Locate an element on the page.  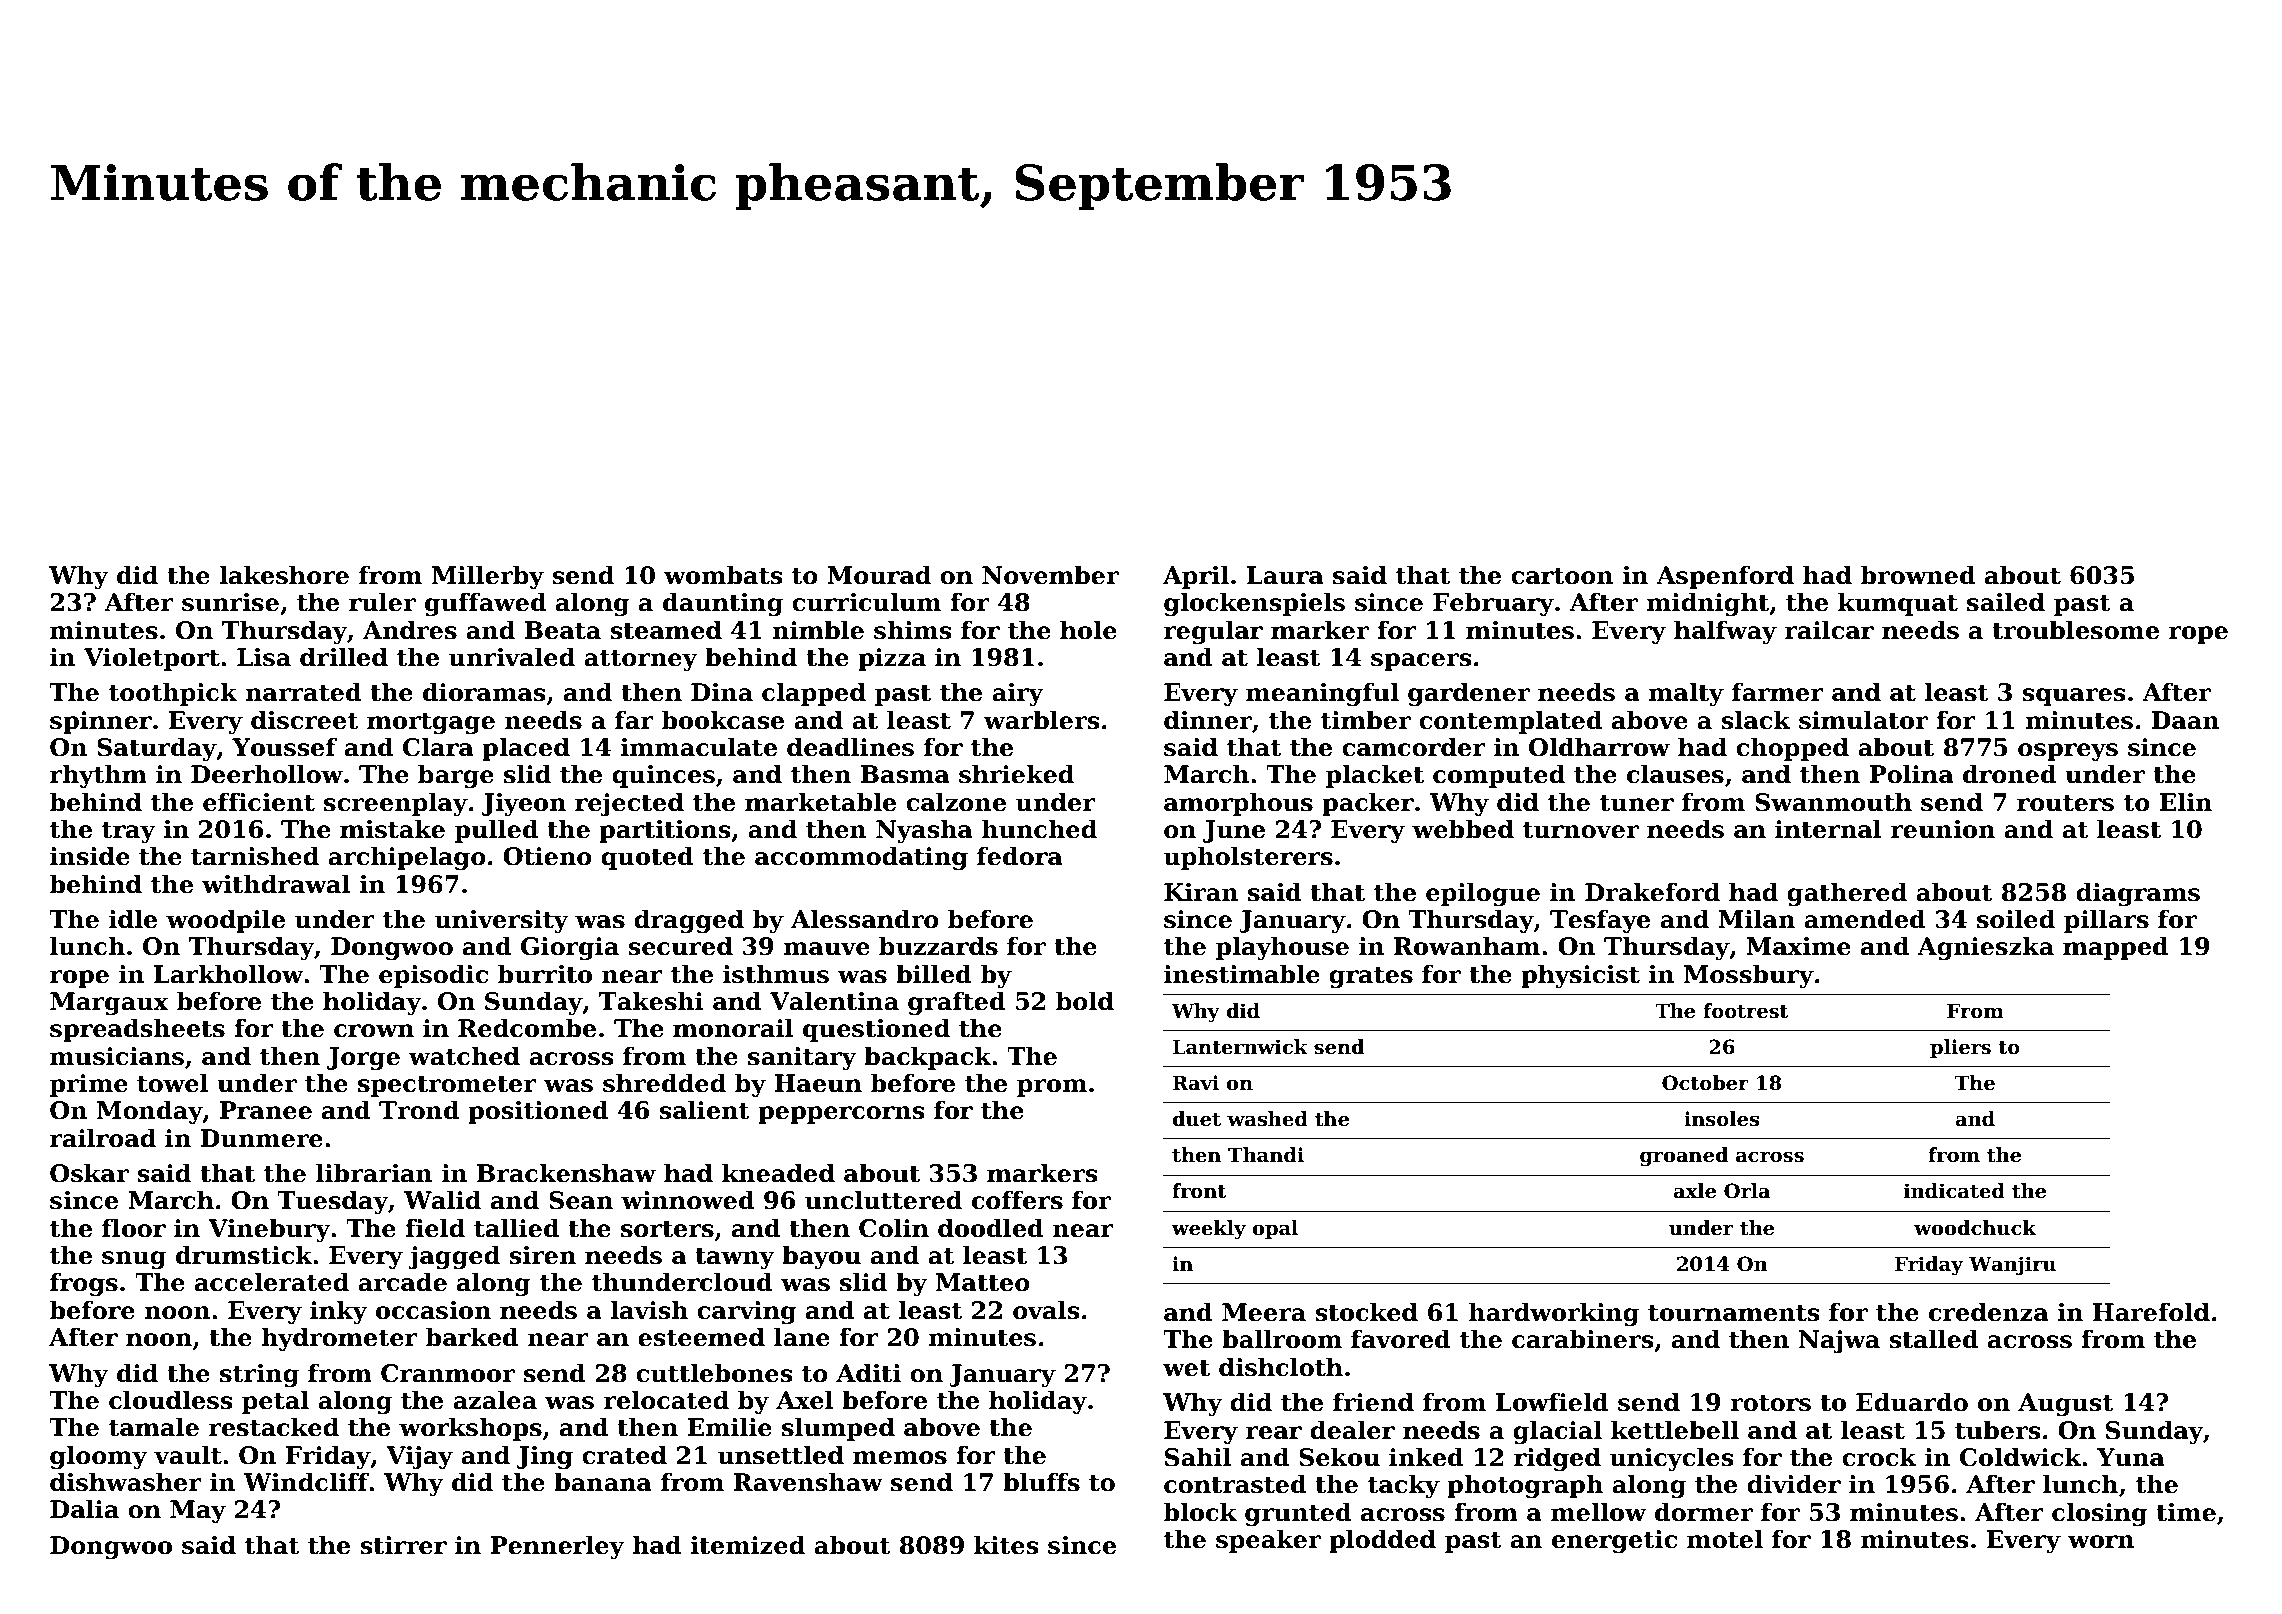
partitions is located at coordinates (665, 831).
